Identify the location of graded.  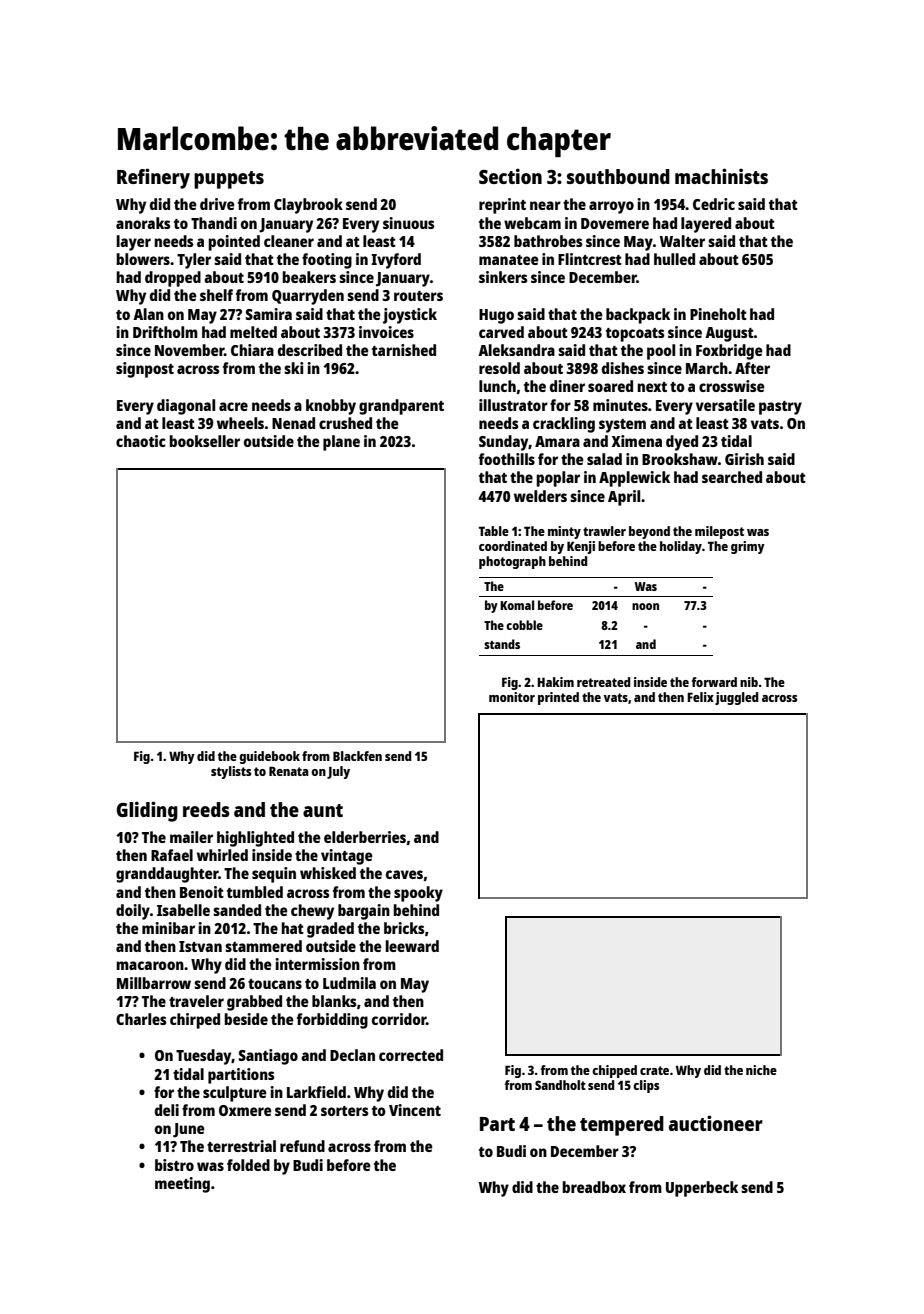
(330, 930).
